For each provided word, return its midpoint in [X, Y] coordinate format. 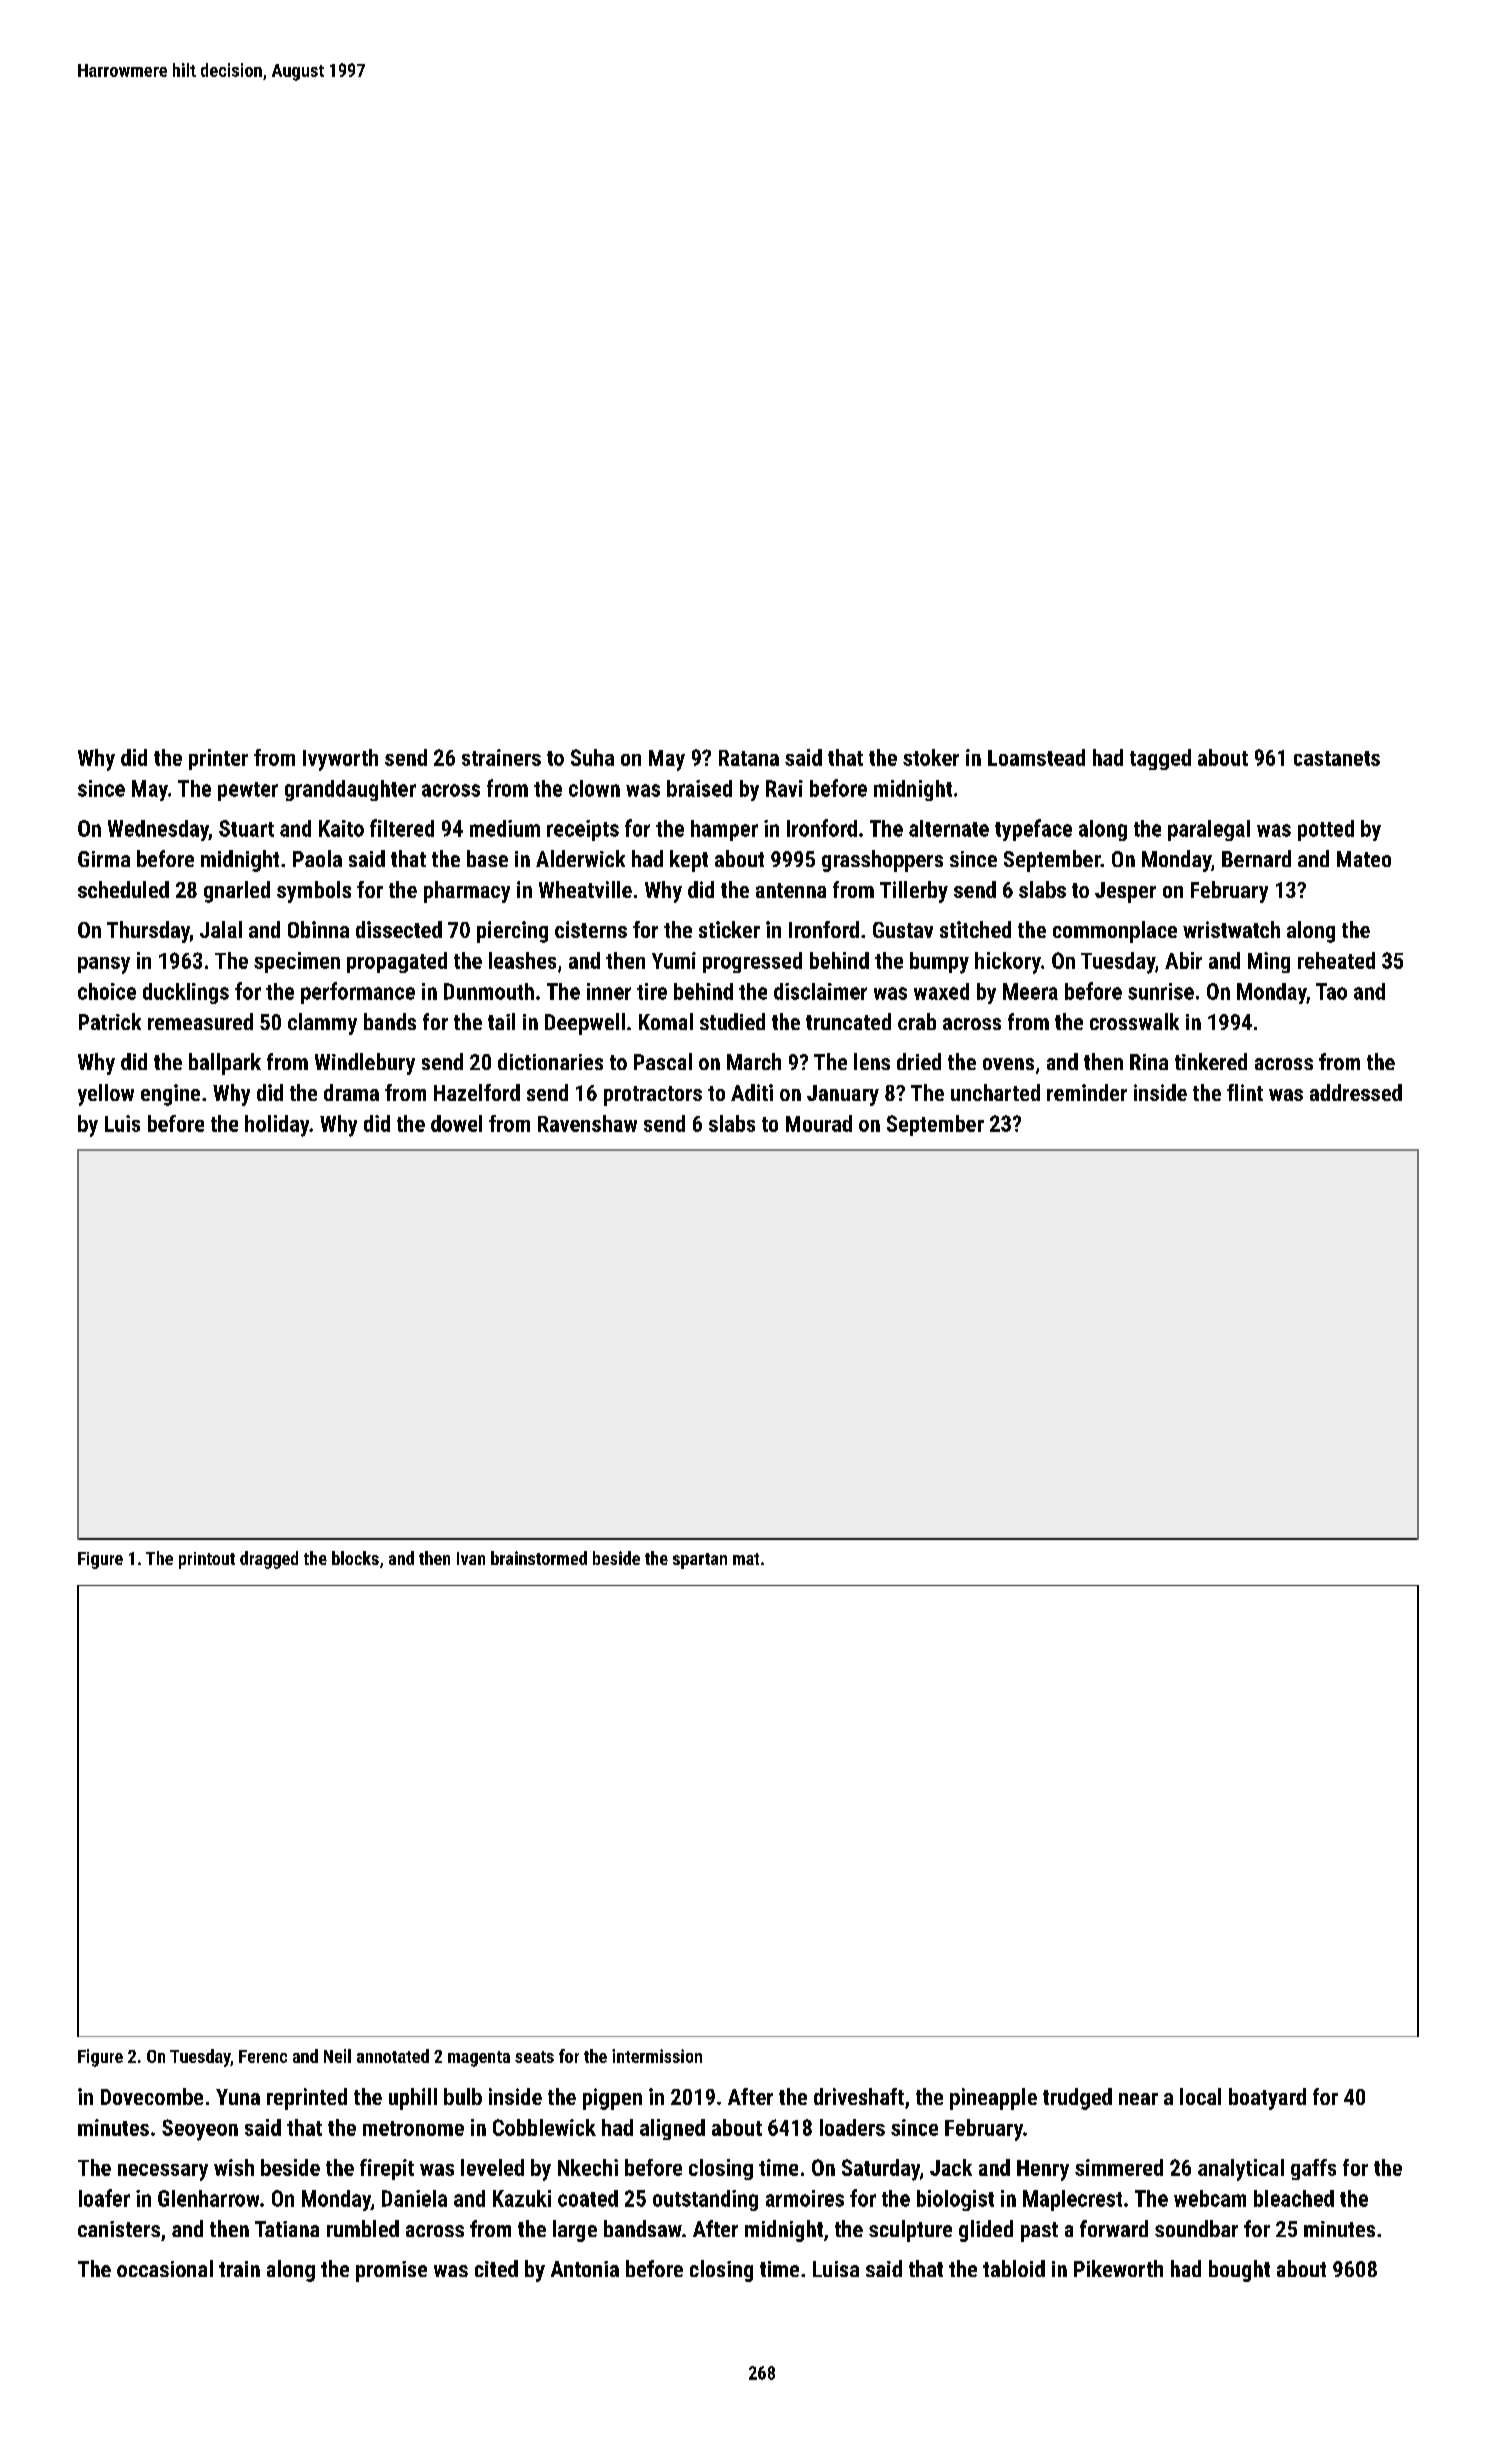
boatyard [1267, 2099]
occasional [165, 2268]
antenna [791, 890]
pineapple [993, 2099]
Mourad [819, 1123]
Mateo [1364, 859]
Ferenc [263, 2056]
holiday [277, 1126]
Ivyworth [340, 760]
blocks [355, 1558]
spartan [700, 1561]
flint [1245, 1092]
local [1200, 2096]
